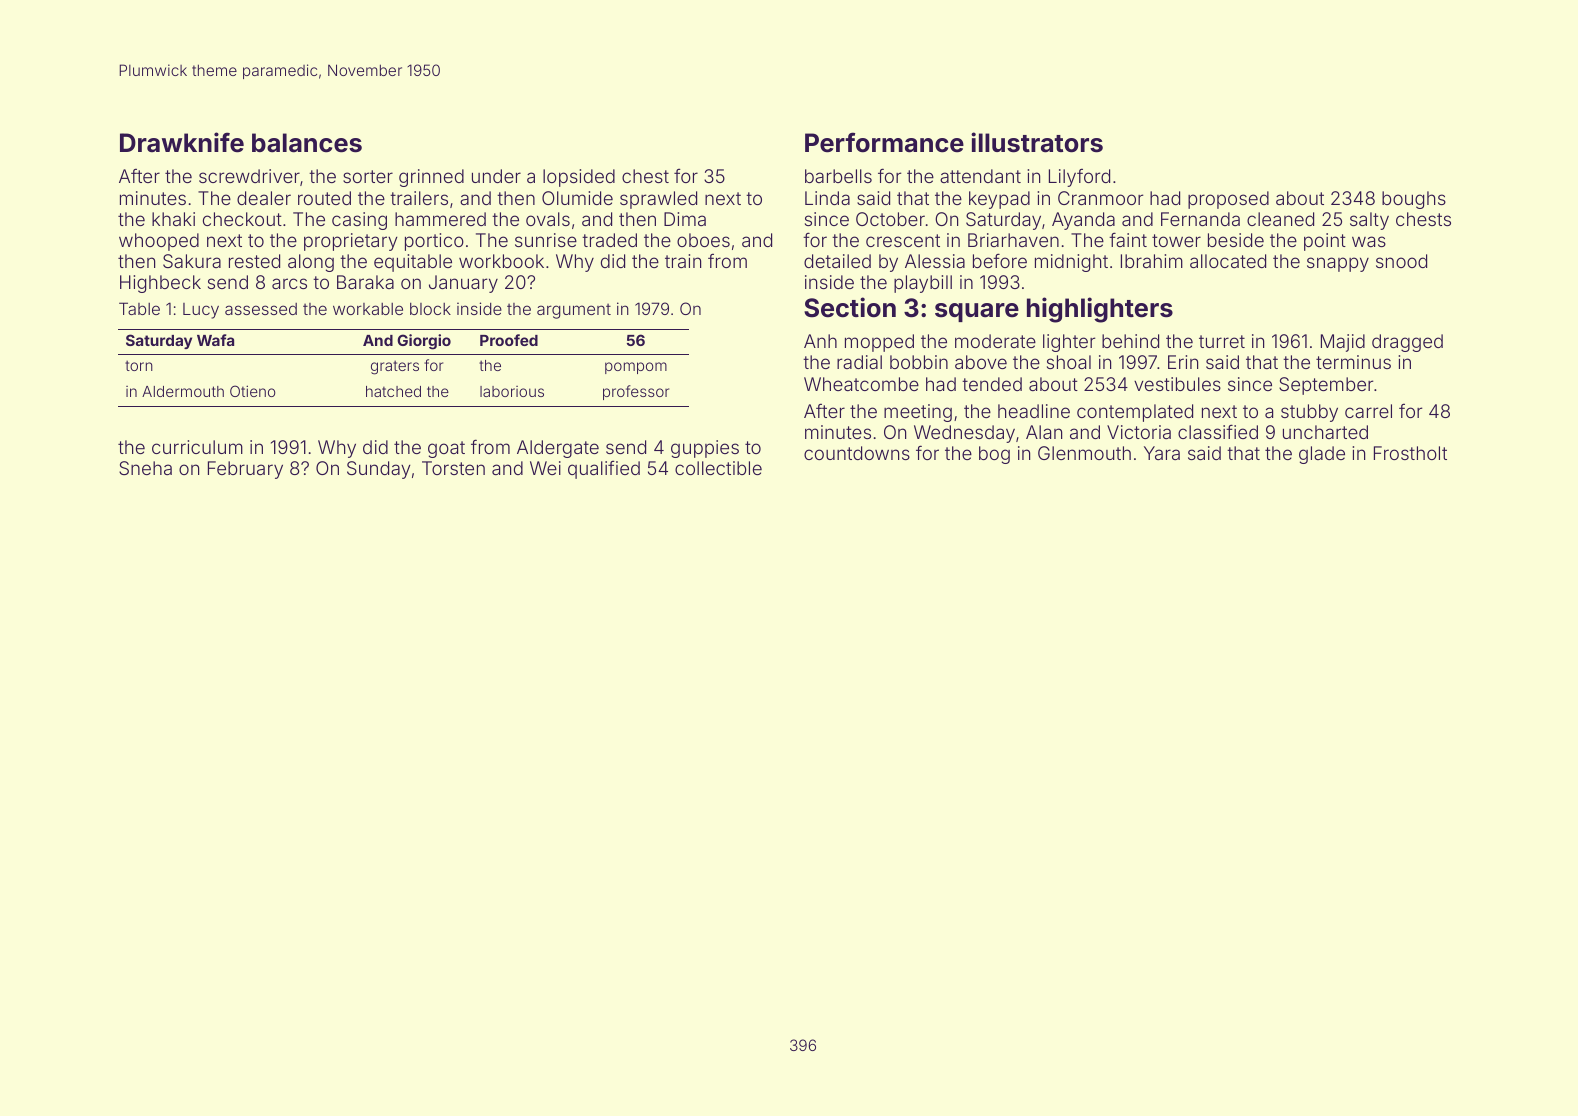 This document has height=1116, width=1578. Describe the element at coordinates (249, 176) in the document. I see `screwdriver` at that location.
